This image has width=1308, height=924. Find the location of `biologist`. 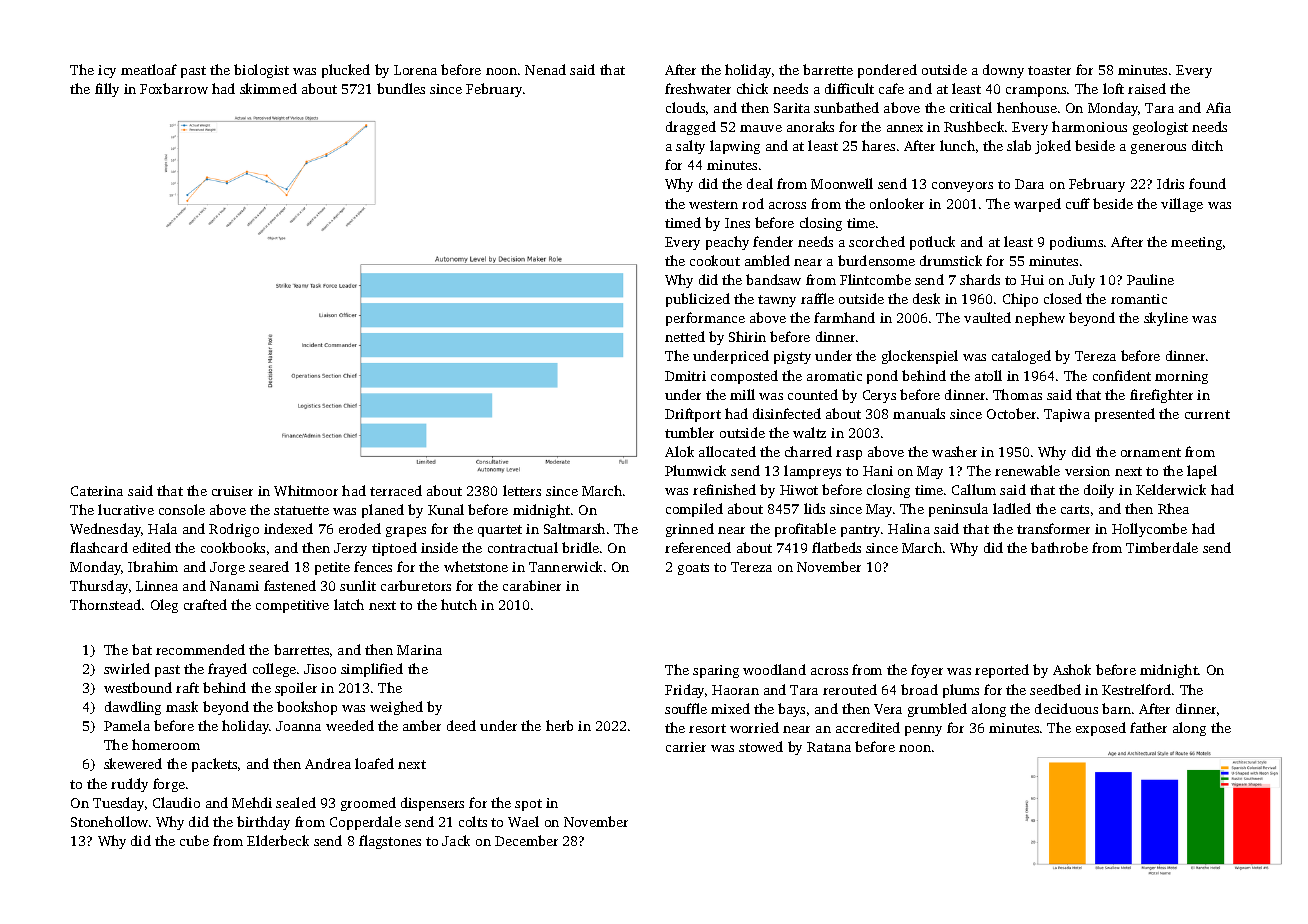

biologist is located at coordinates (261, 71).
